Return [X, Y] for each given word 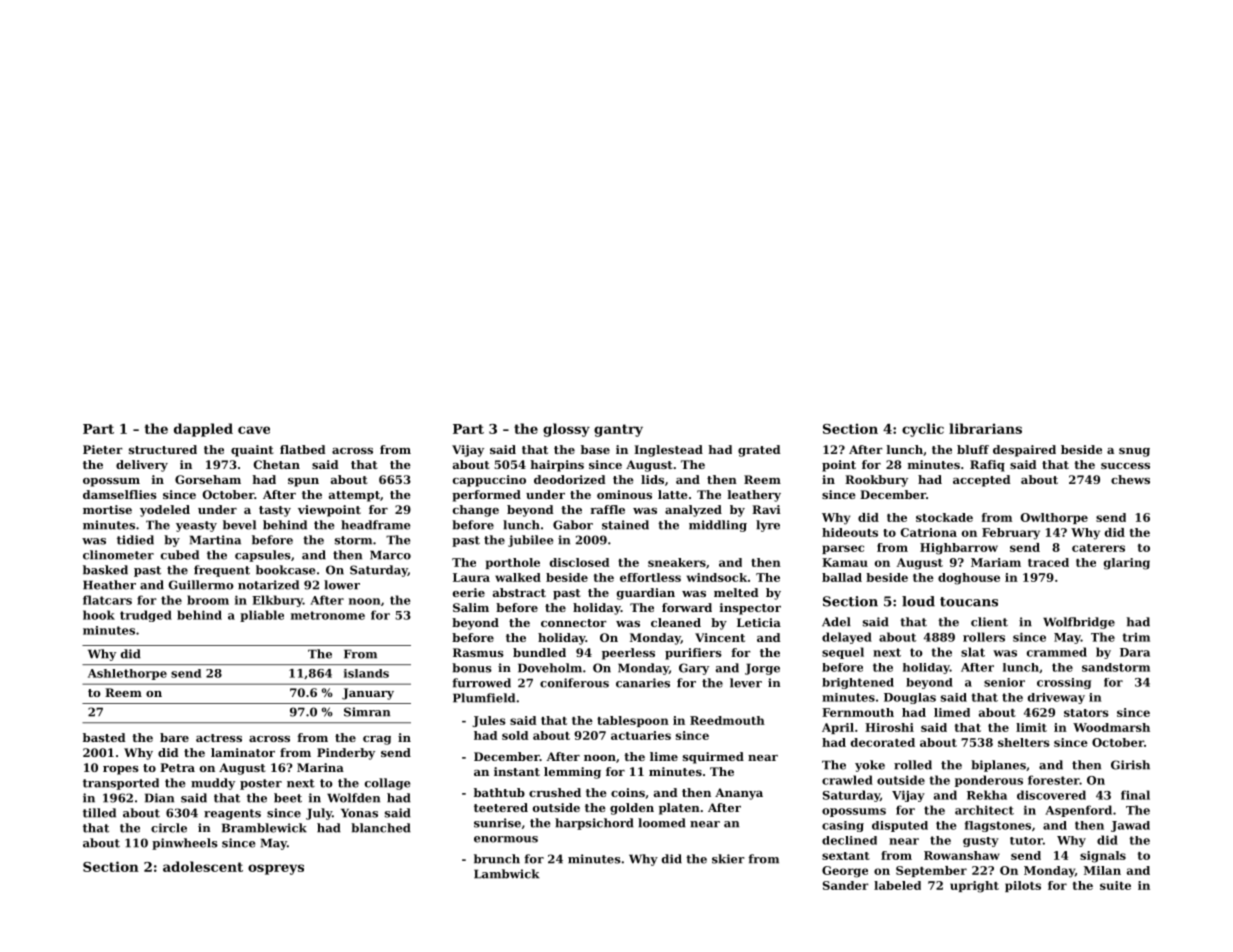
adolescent [203, 866]
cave [254, 430]
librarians [985, 428]
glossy [566, 430]
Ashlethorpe [127, 674]
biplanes [998, 766]
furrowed [481, 683]
